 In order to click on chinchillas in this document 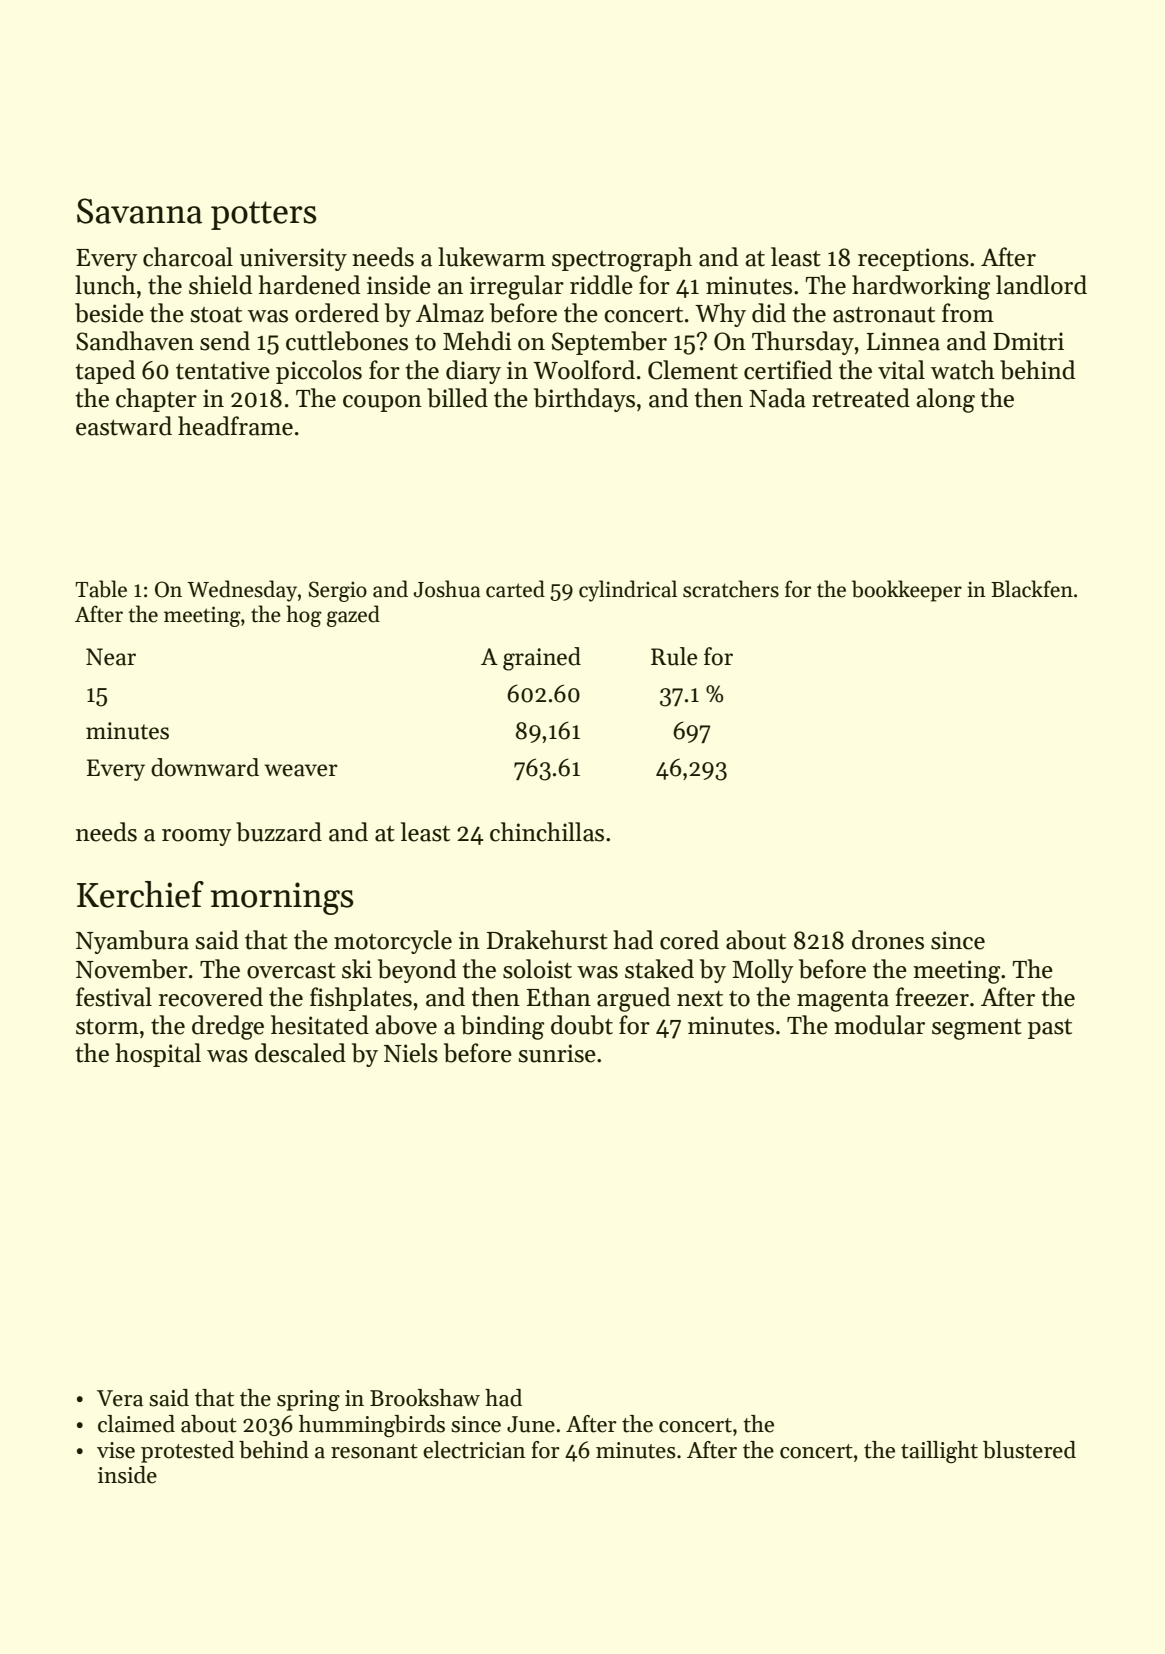, I will do `click(547, 832)`.
